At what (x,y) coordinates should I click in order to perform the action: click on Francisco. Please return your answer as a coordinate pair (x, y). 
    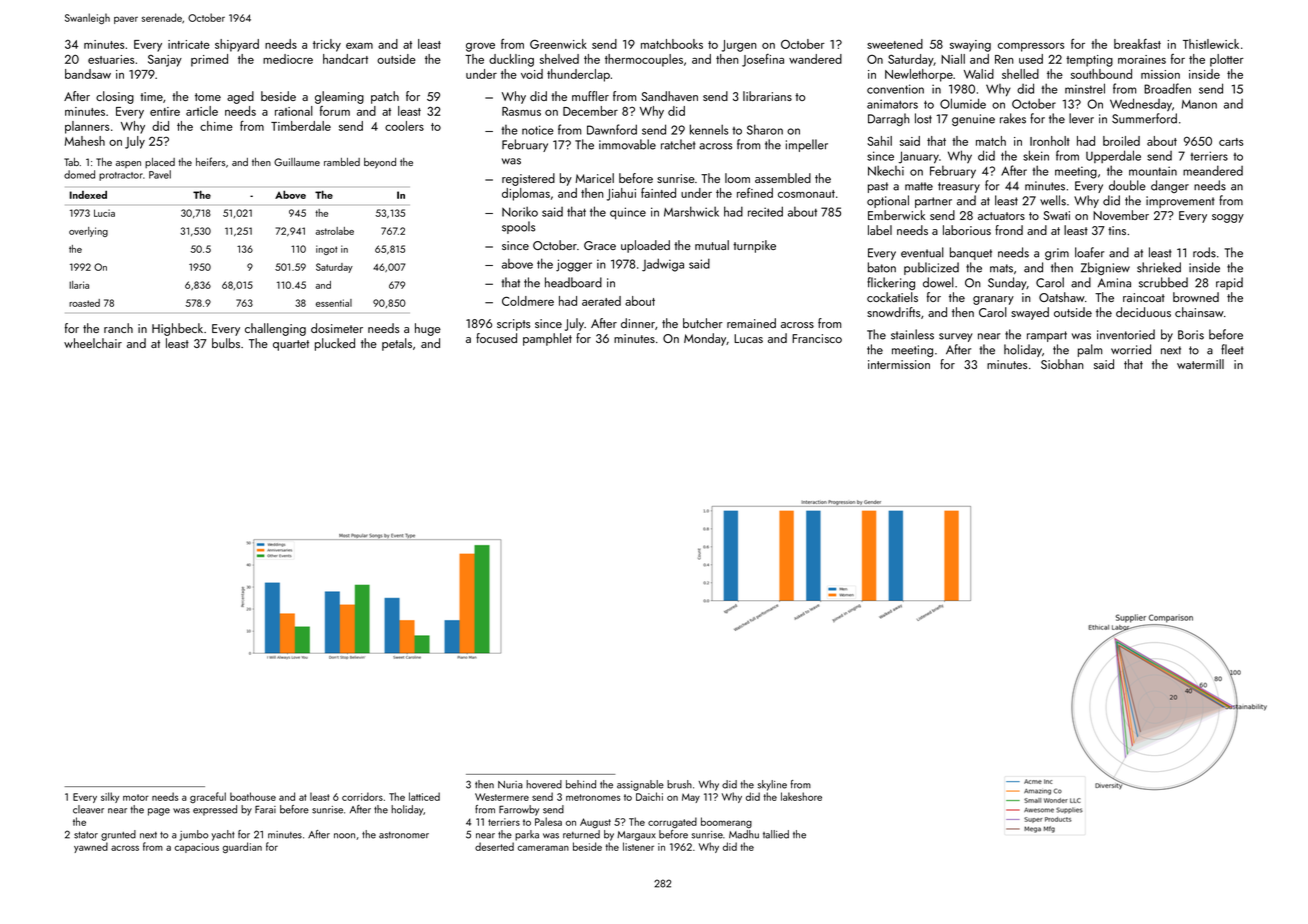
    Looking at the image, I should click on (817, 338).
